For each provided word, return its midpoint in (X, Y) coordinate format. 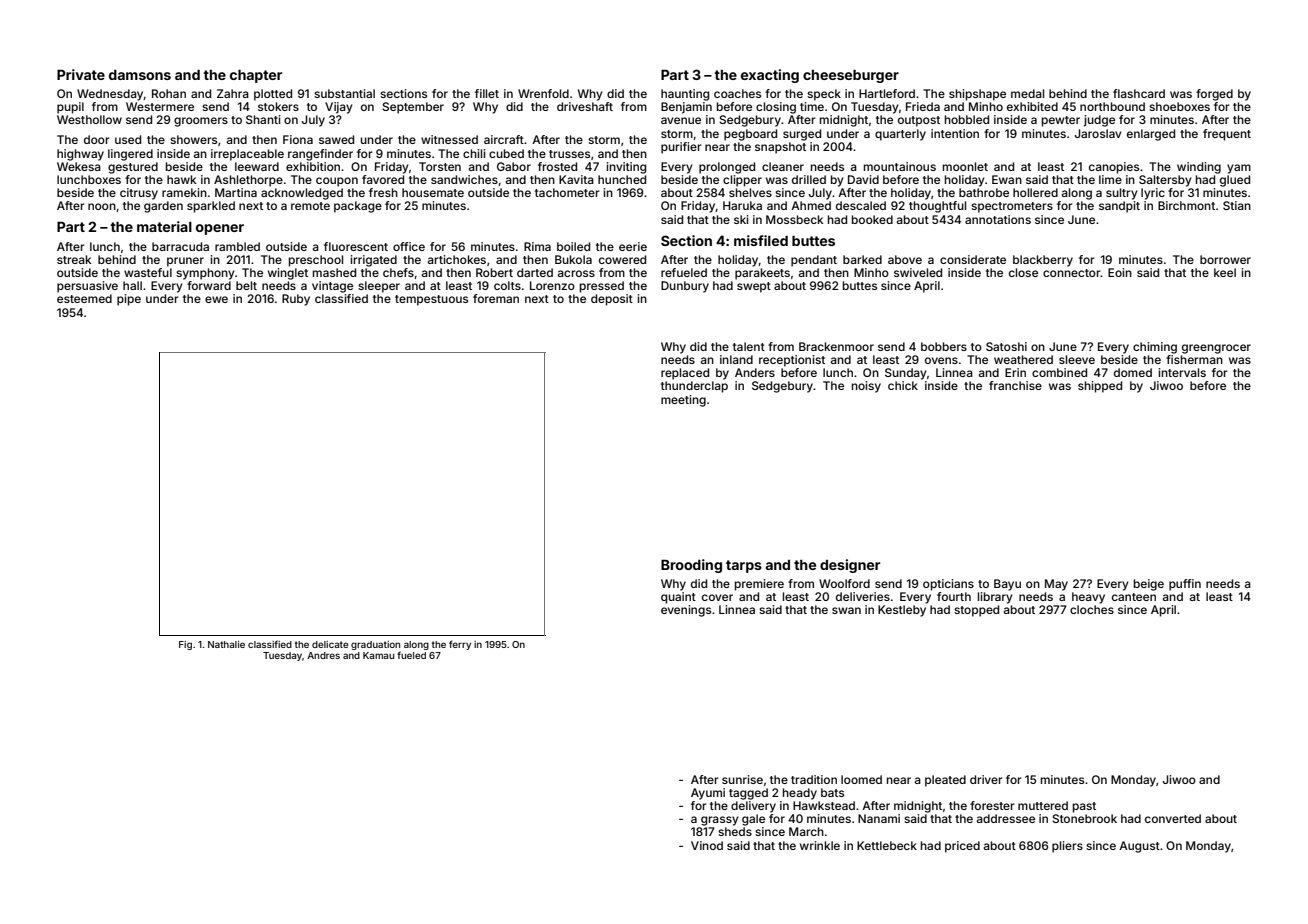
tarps (744, 566)
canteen (1134, 597)
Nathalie (226, 644)
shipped (1100, 387)
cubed (506, 153)
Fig (185, 645)
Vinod (707, 845)
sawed (336, 139)
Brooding (691, 566)
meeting (683, 401)
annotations (998, 219)
